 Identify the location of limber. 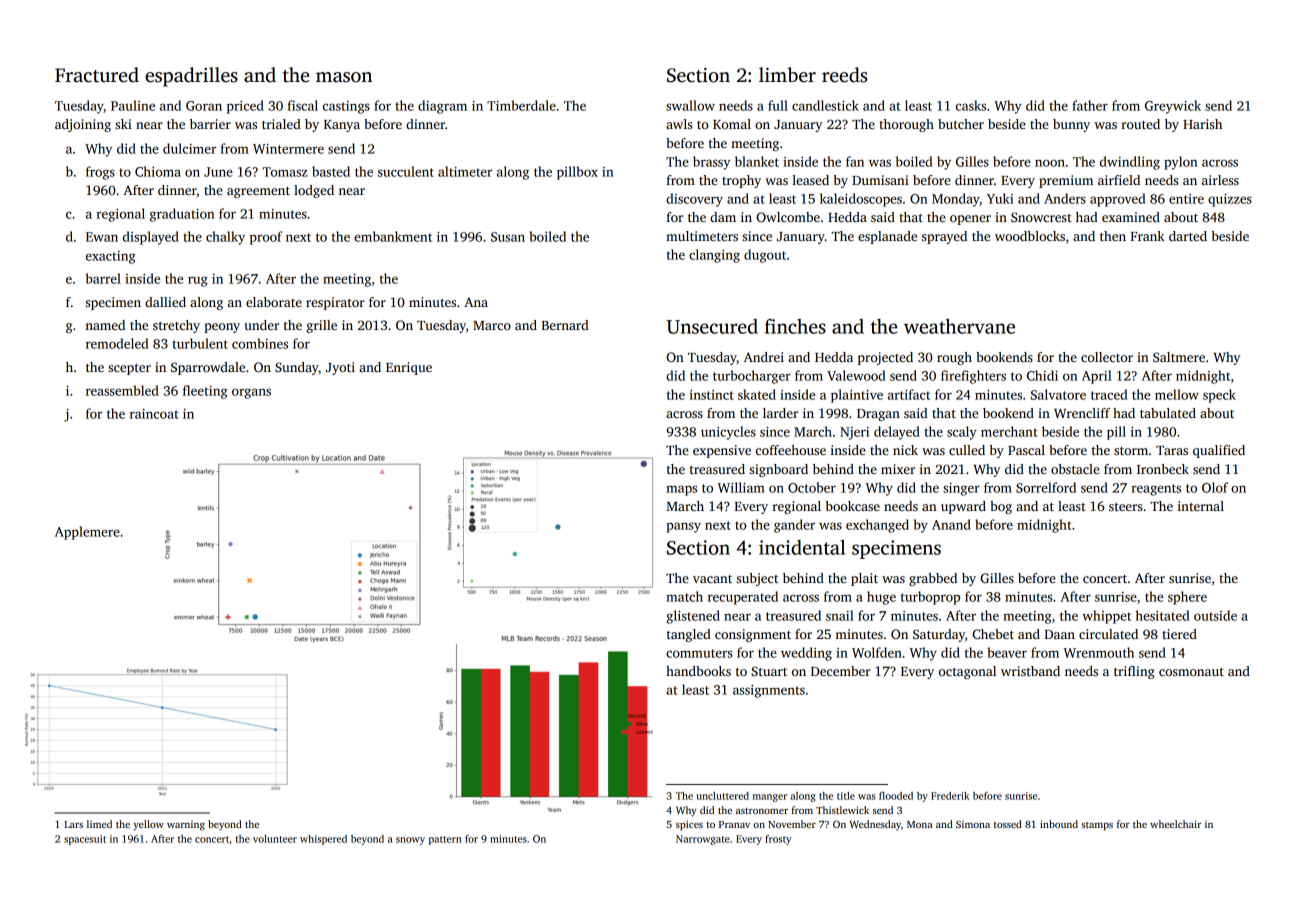
(787, 75).
